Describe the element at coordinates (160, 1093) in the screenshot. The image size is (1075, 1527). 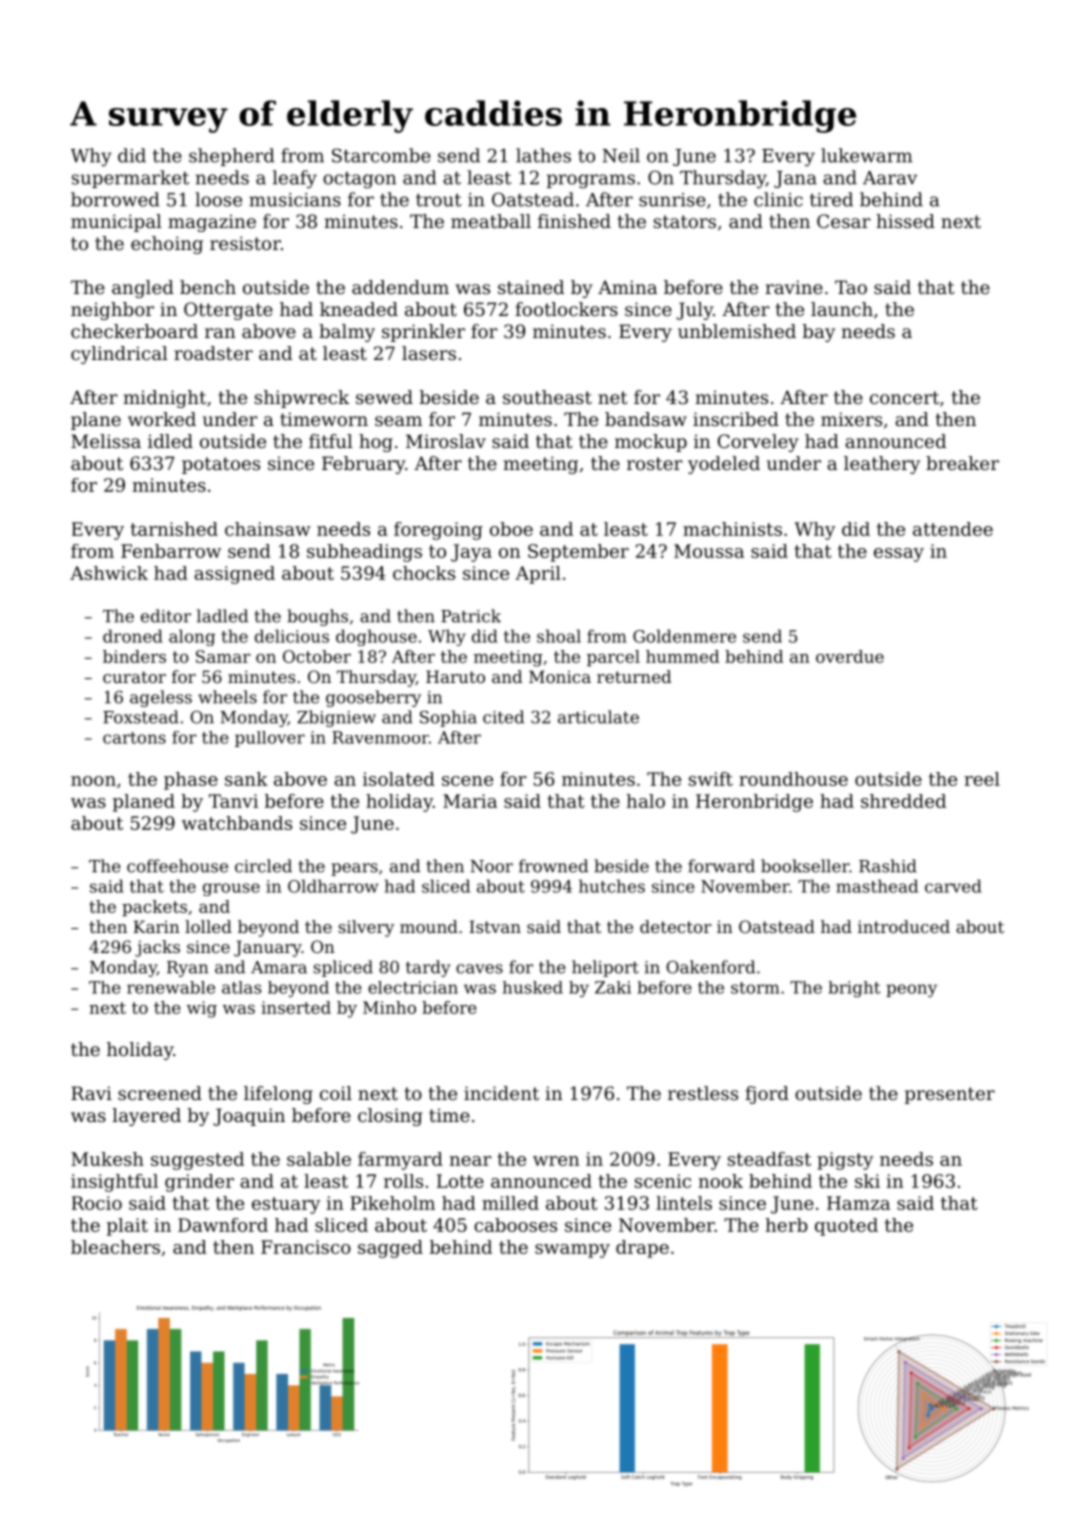
I see `screened` at that location.
